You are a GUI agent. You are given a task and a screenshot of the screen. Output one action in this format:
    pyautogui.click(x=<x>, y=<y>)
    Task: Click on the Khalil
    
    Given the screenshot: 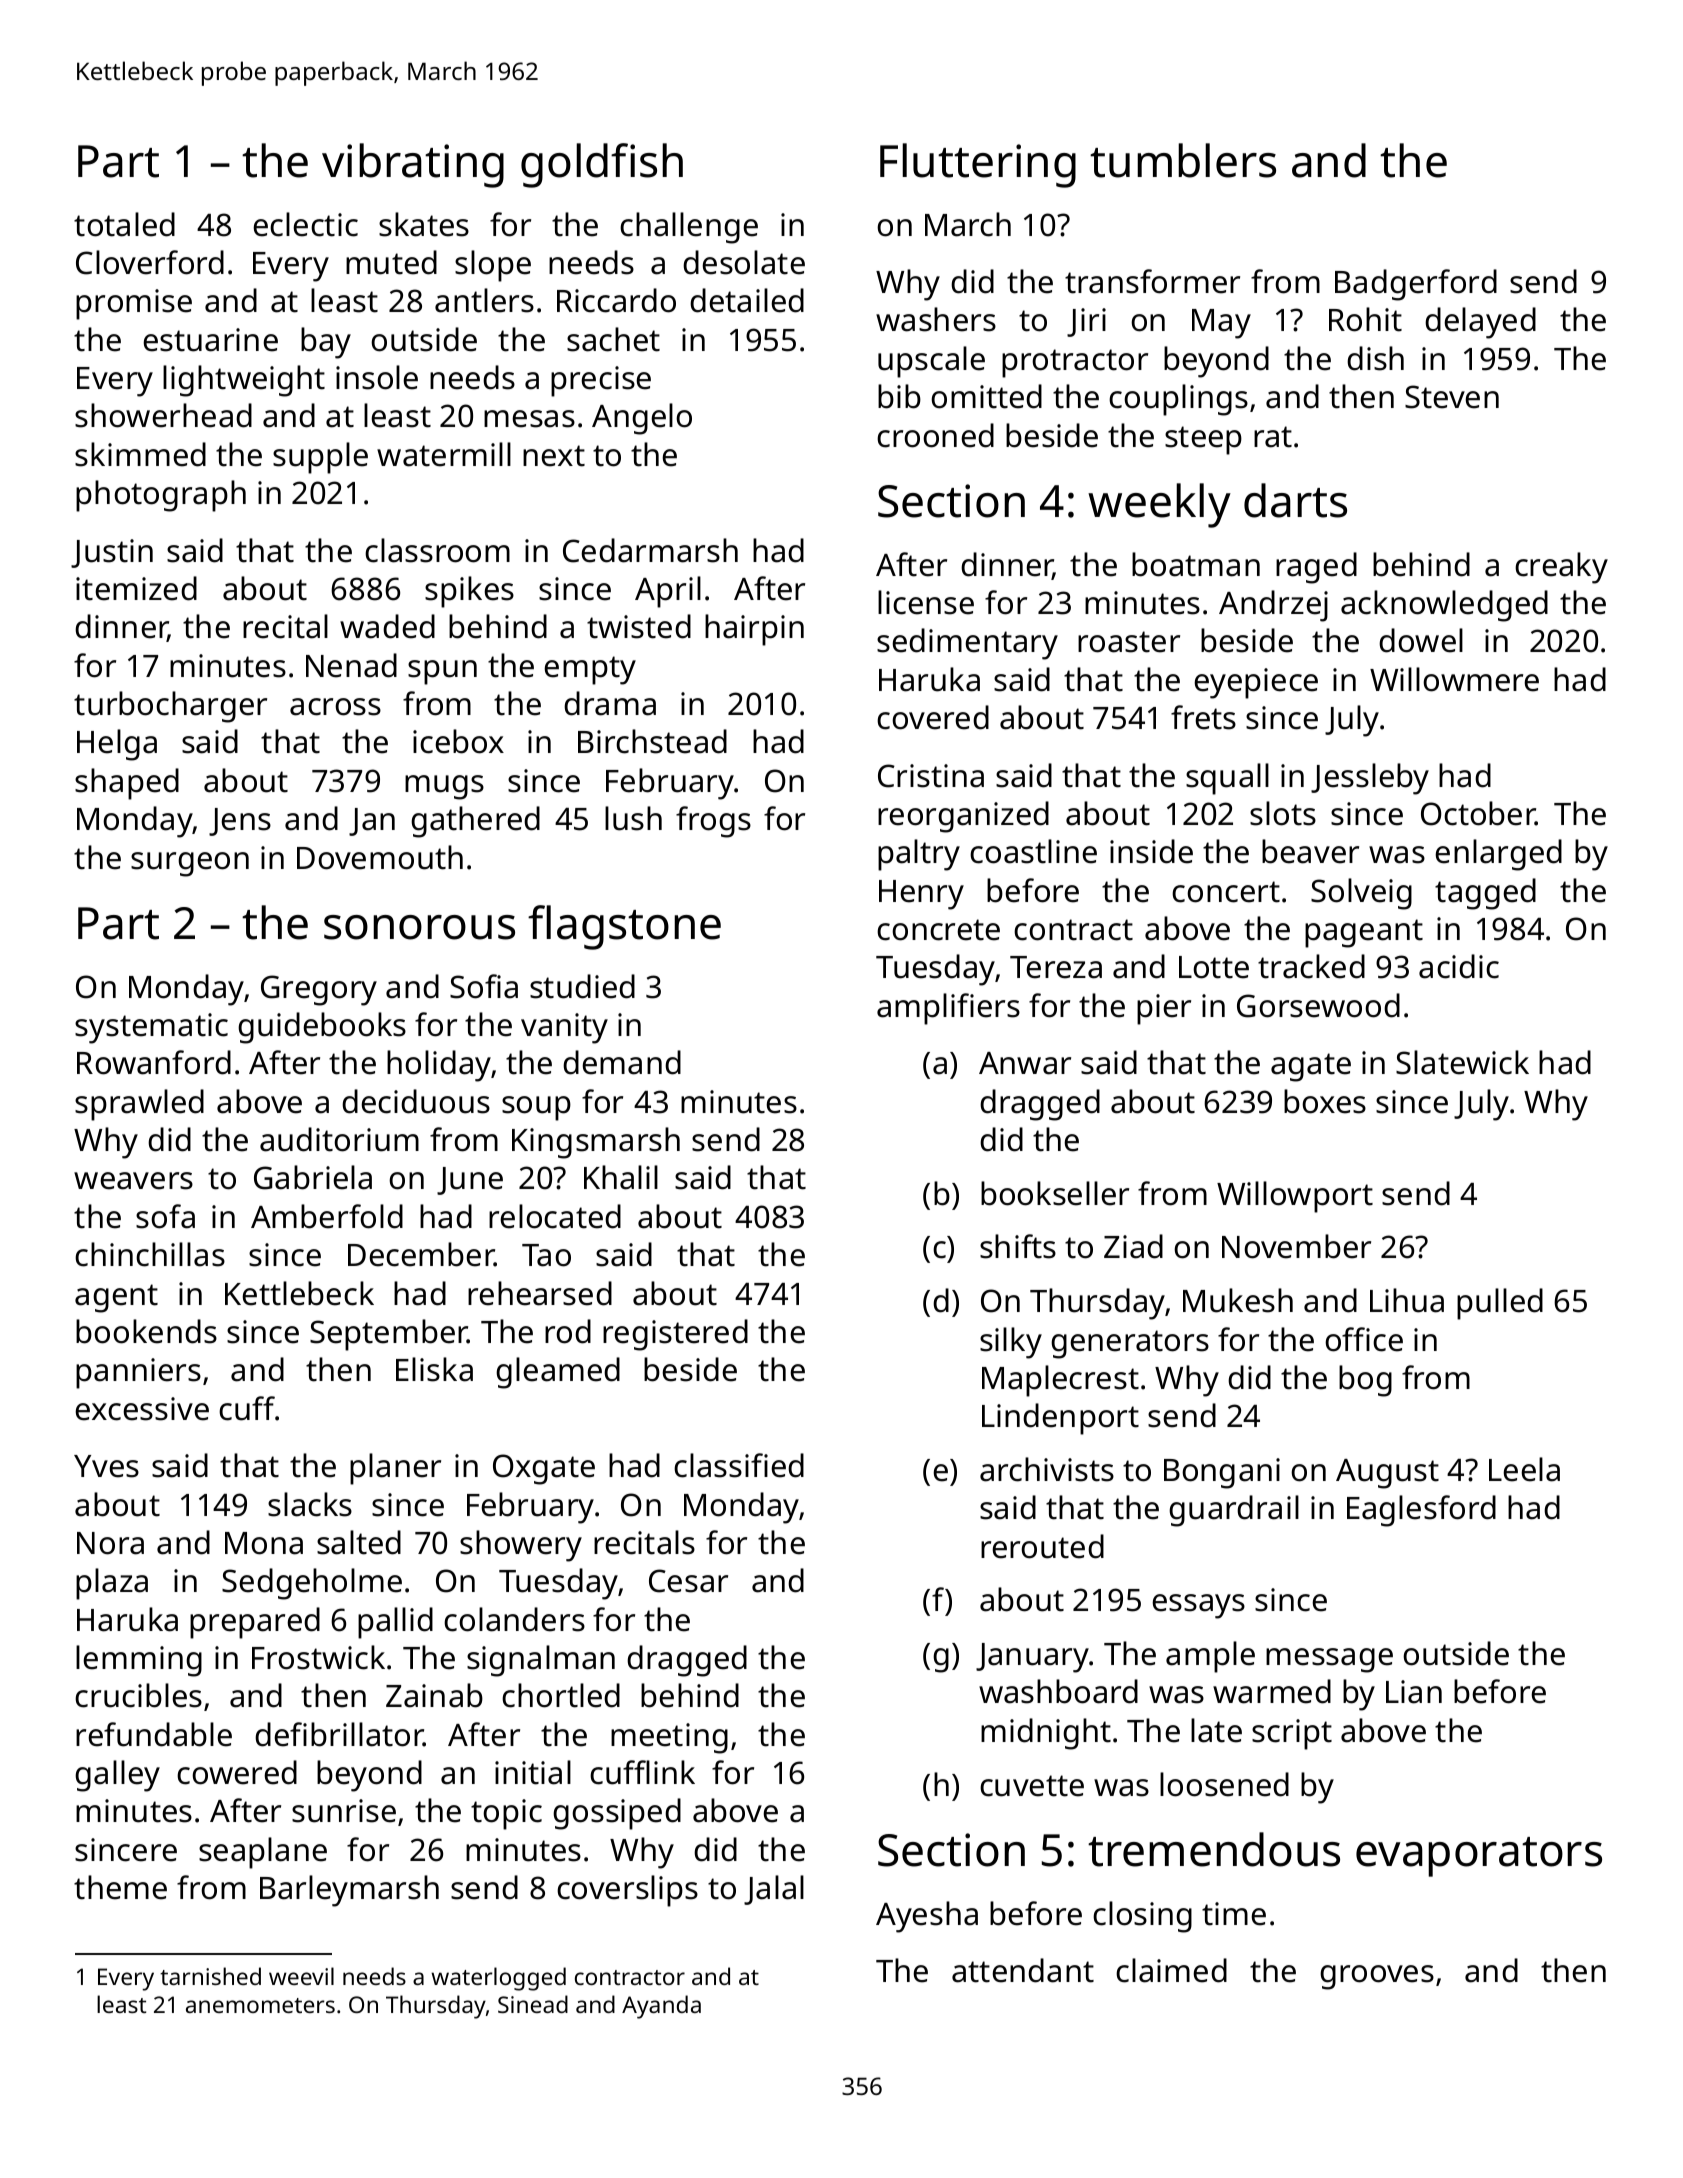 What is the action you would take?
    pyautogui.click(x=621, y=1177)
